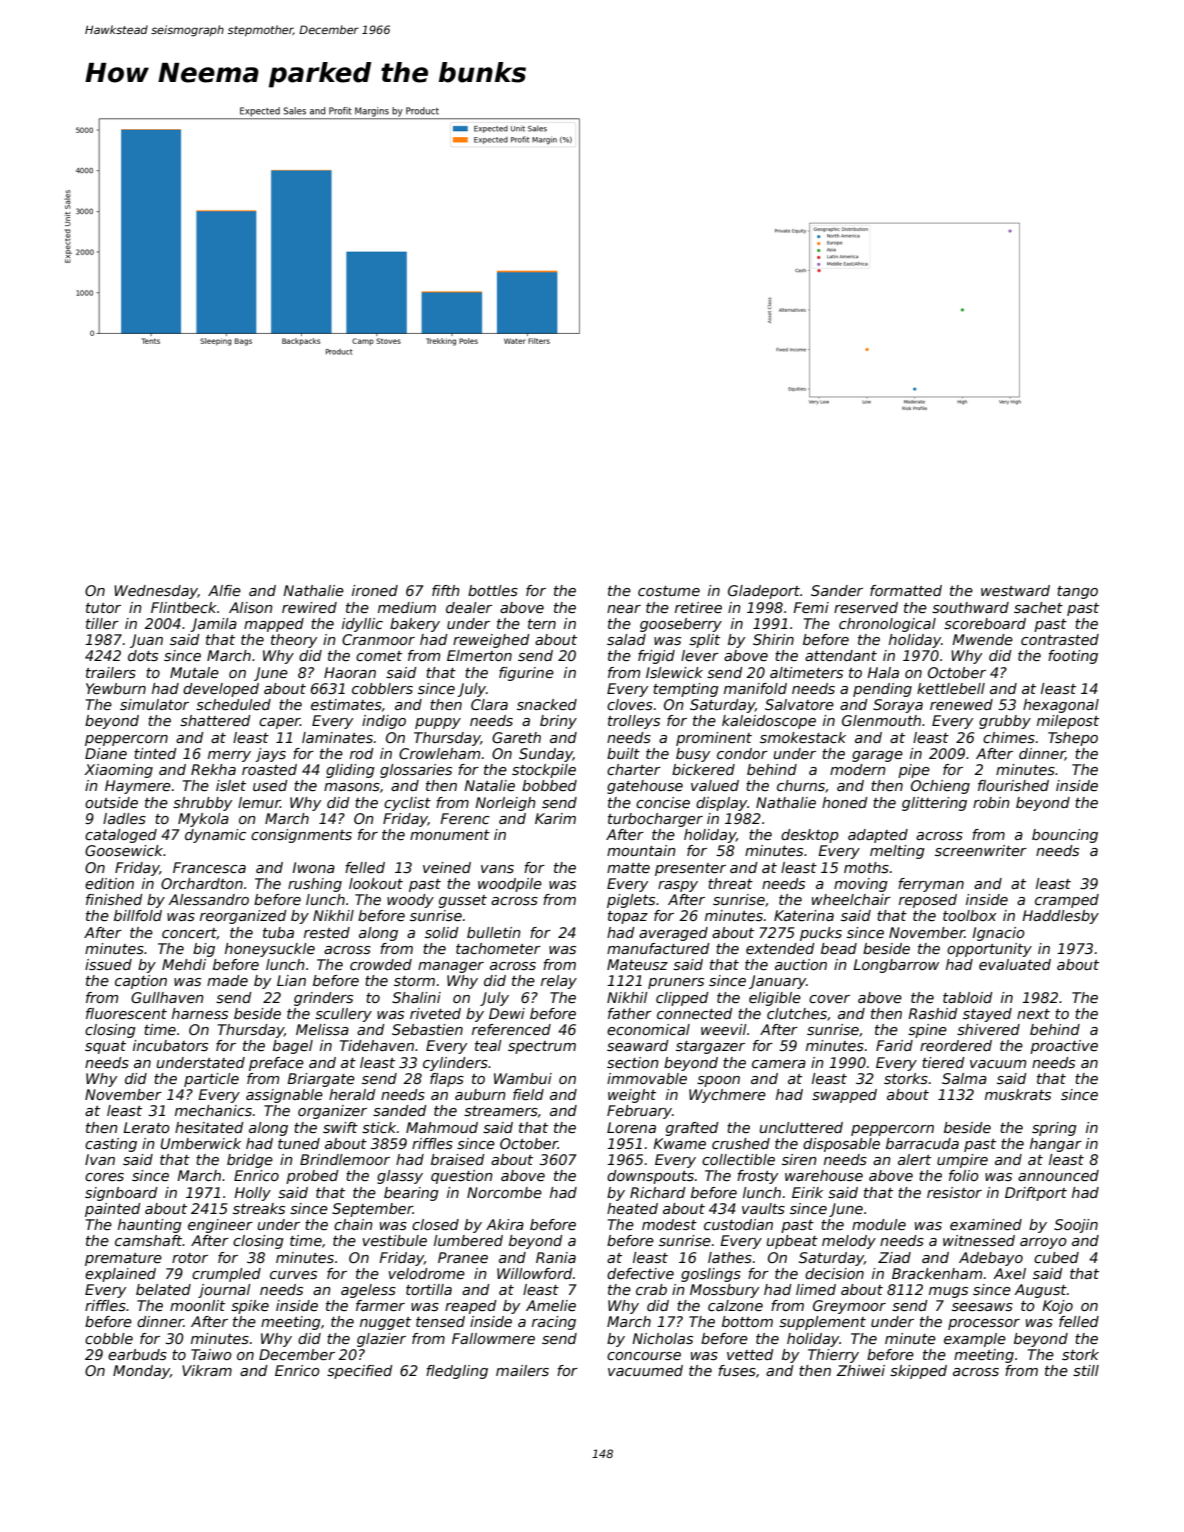  What do you see at coordinates (559, 982) in the screenshot?
I see `relay` at bounding box center [559, 982].
